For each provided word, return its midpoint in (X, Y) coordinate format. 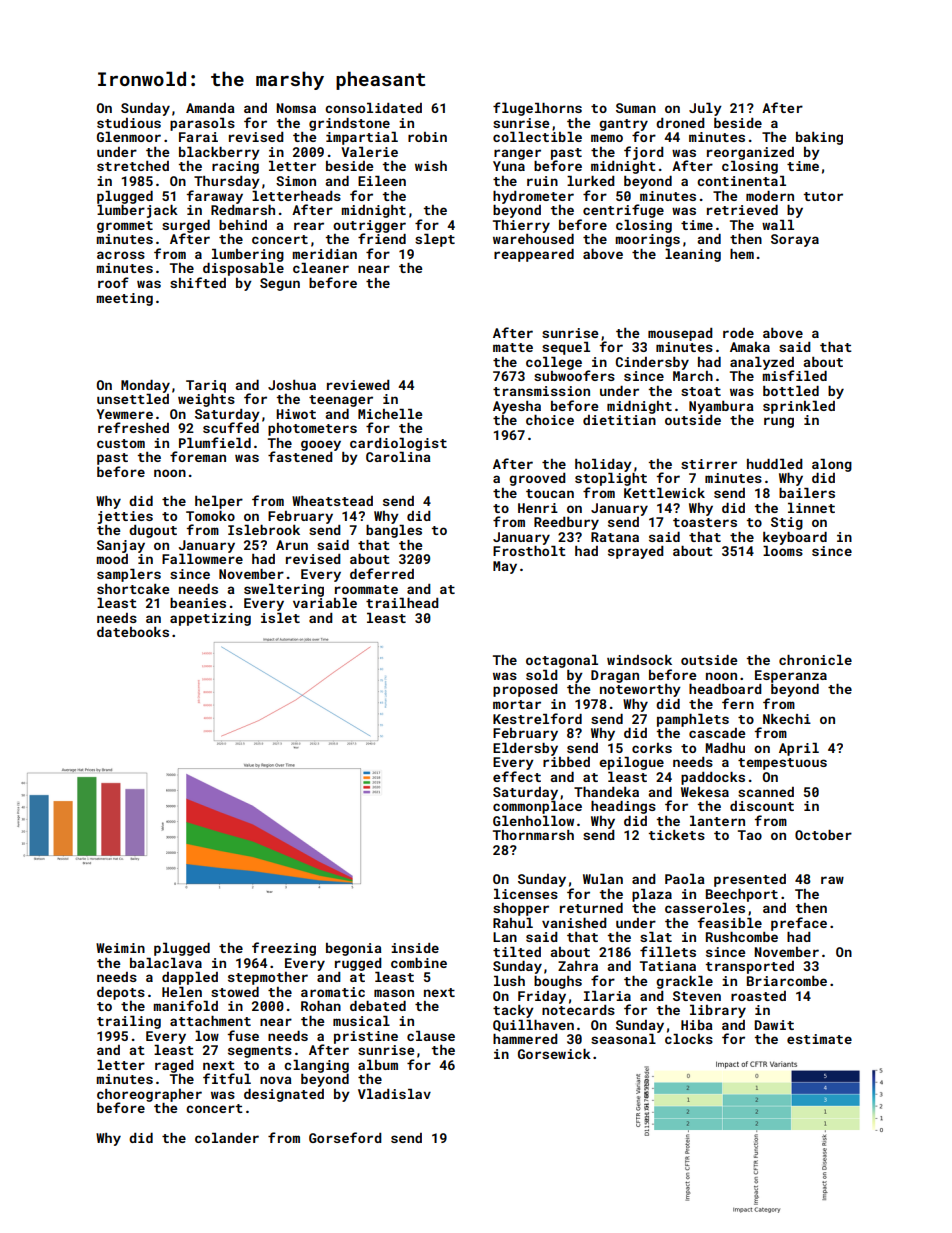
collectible (537, 137)
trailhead (402, 603)
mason (394, 993)
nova (276, 1080)
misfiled (794, 375)
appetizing (210, 619)
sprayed (636, 552)
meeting (124, 299)
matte (513, 347)
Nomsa (296, 108)
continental (741, 181)
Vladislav (394, 1094)
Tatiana (668, 966)
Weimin (120, 948)
